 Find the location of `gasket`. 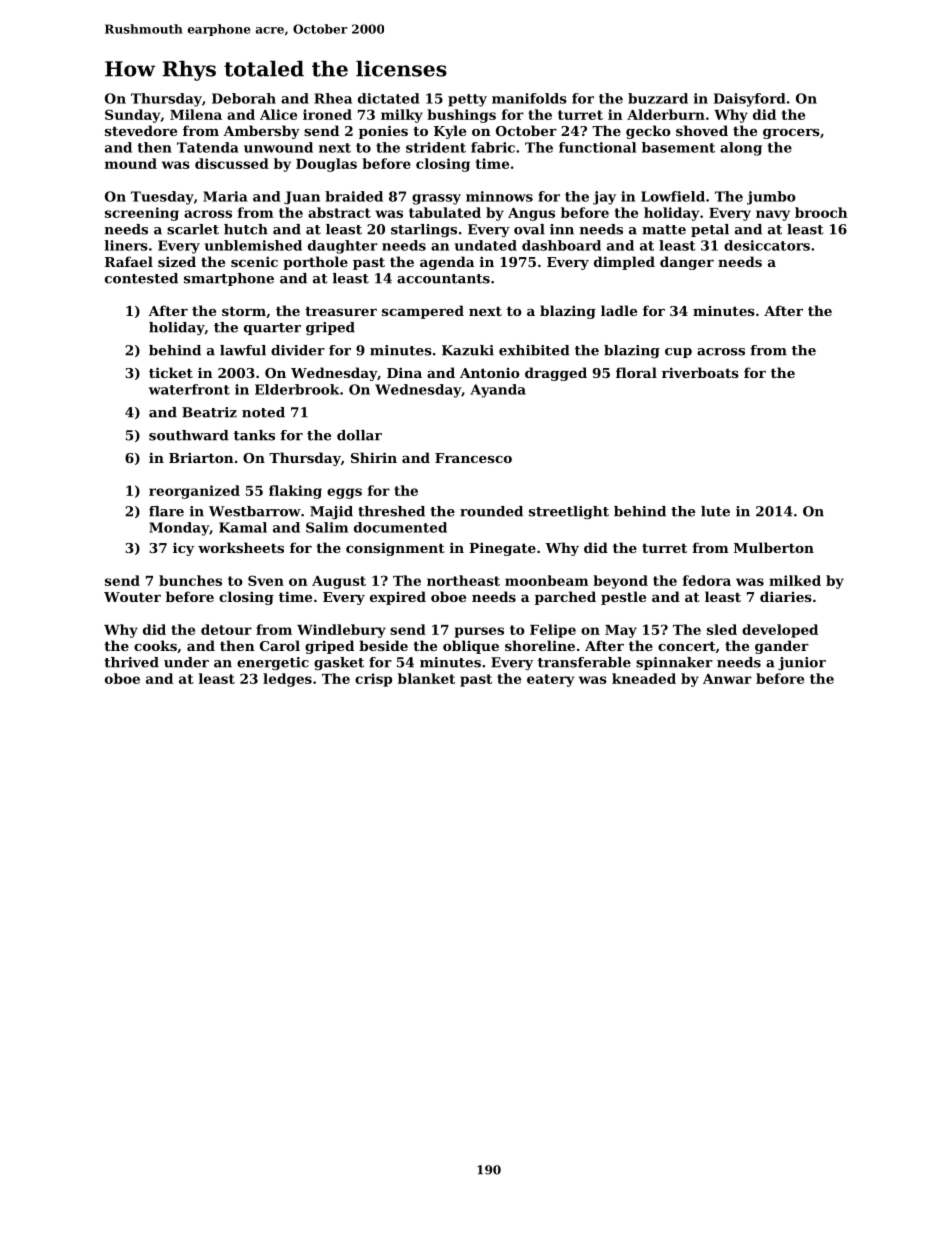

gasket is located at coordinates (339, 663).
